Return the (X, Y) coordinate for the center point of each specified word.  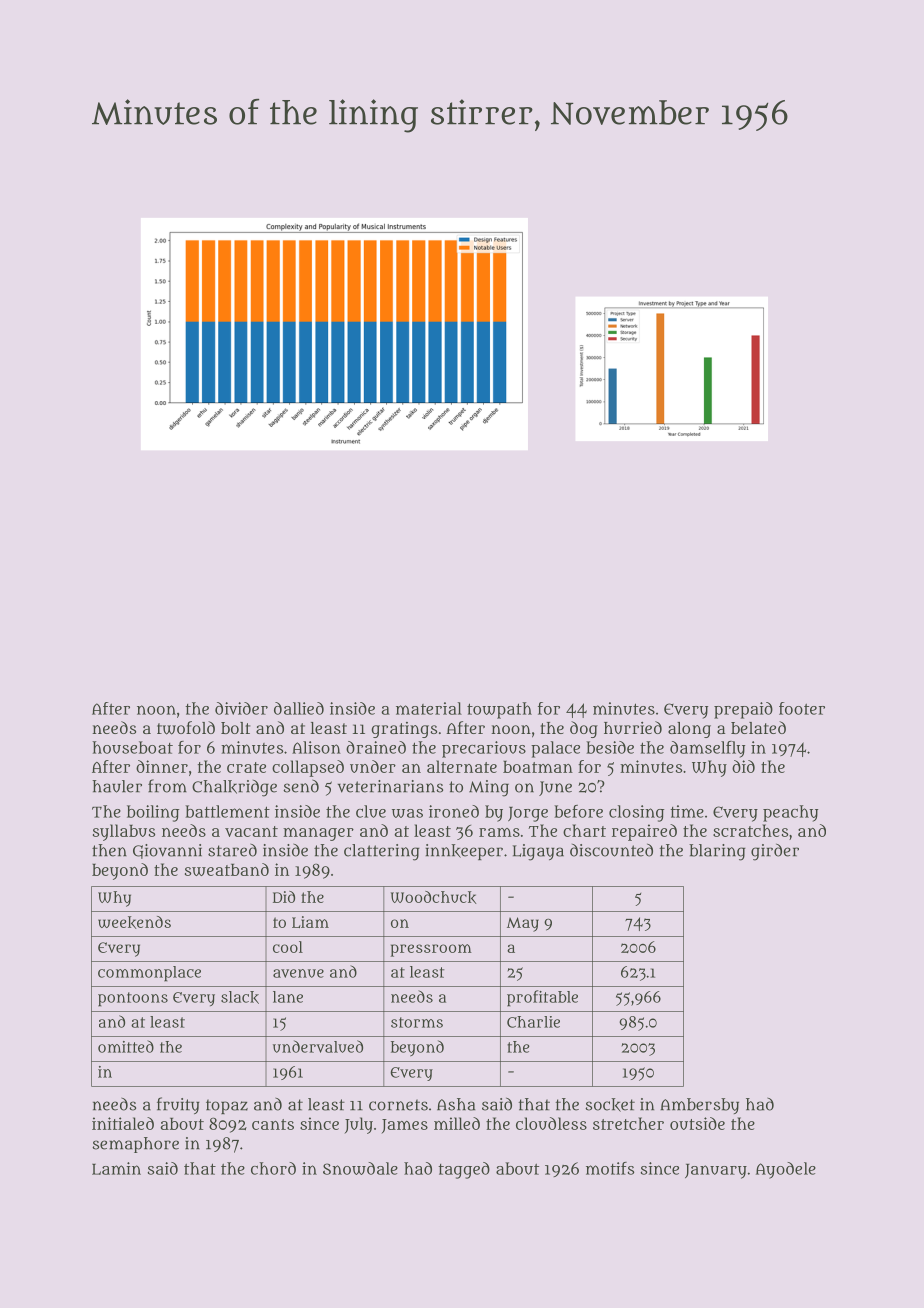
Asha (456, 1104)
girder (775, 852)
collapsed (308, 768)
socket (610, 1105)
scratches (750, 830)
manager (318, 834)
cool (288, 947)
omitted (126, 1046)
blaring (717, 852)
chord (273, 1168)
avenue (298, 973)
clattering (382, 852)
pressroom (431, 950)
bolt (235, 728)
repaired (644, 832)
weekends (134, 922)
